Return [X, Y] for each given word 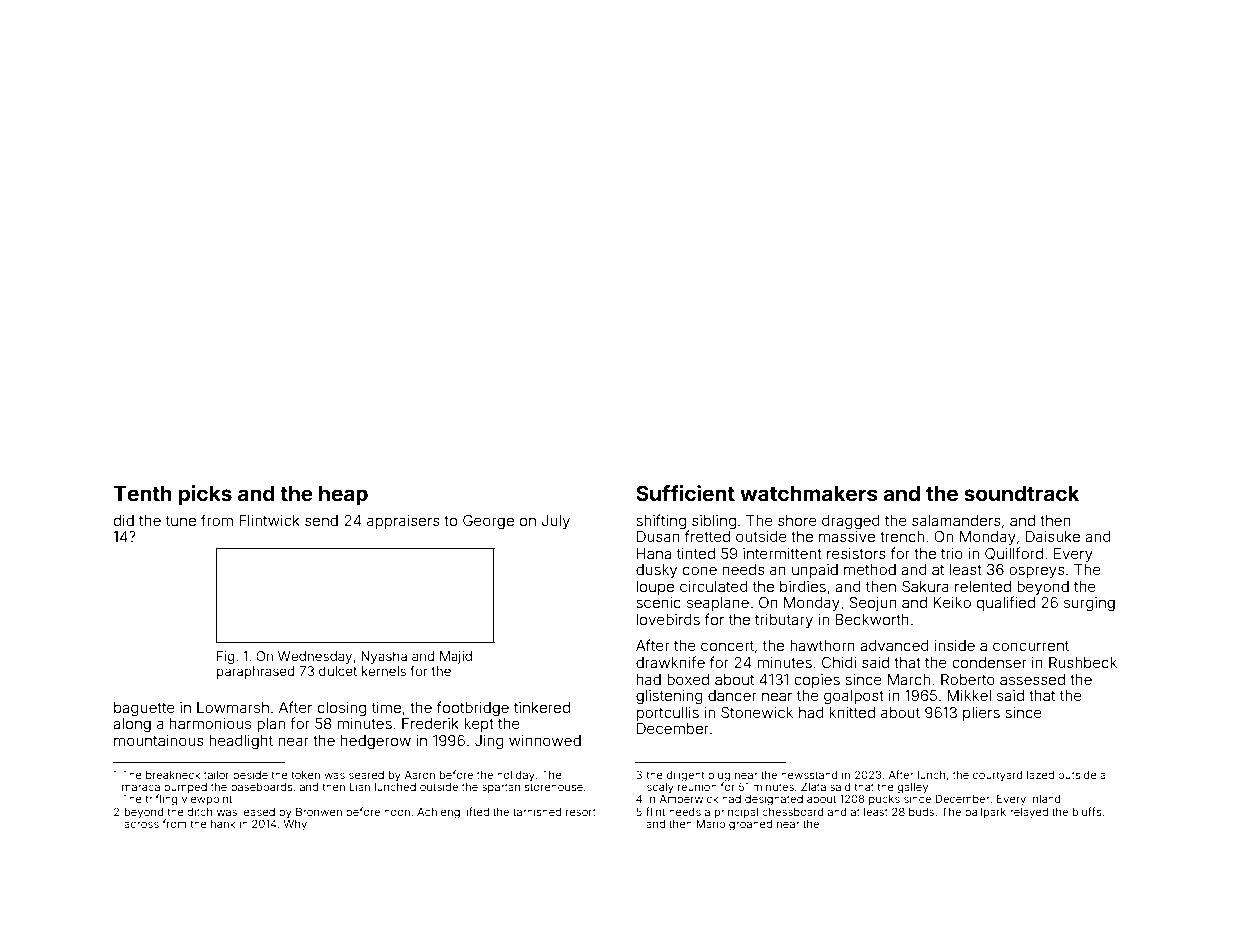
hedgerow [376, 742]
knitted [852, 712]
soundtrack [1021, 493]
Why [295, 825]
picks [205, 495]
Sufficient [685, 493]
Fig [225, 657]
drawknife [670, 662]
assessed [1032, 679]
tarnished [537, 812]
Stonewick [757, 712]
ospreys [1037, 572]
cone [700, 570]
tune [181, 521]
